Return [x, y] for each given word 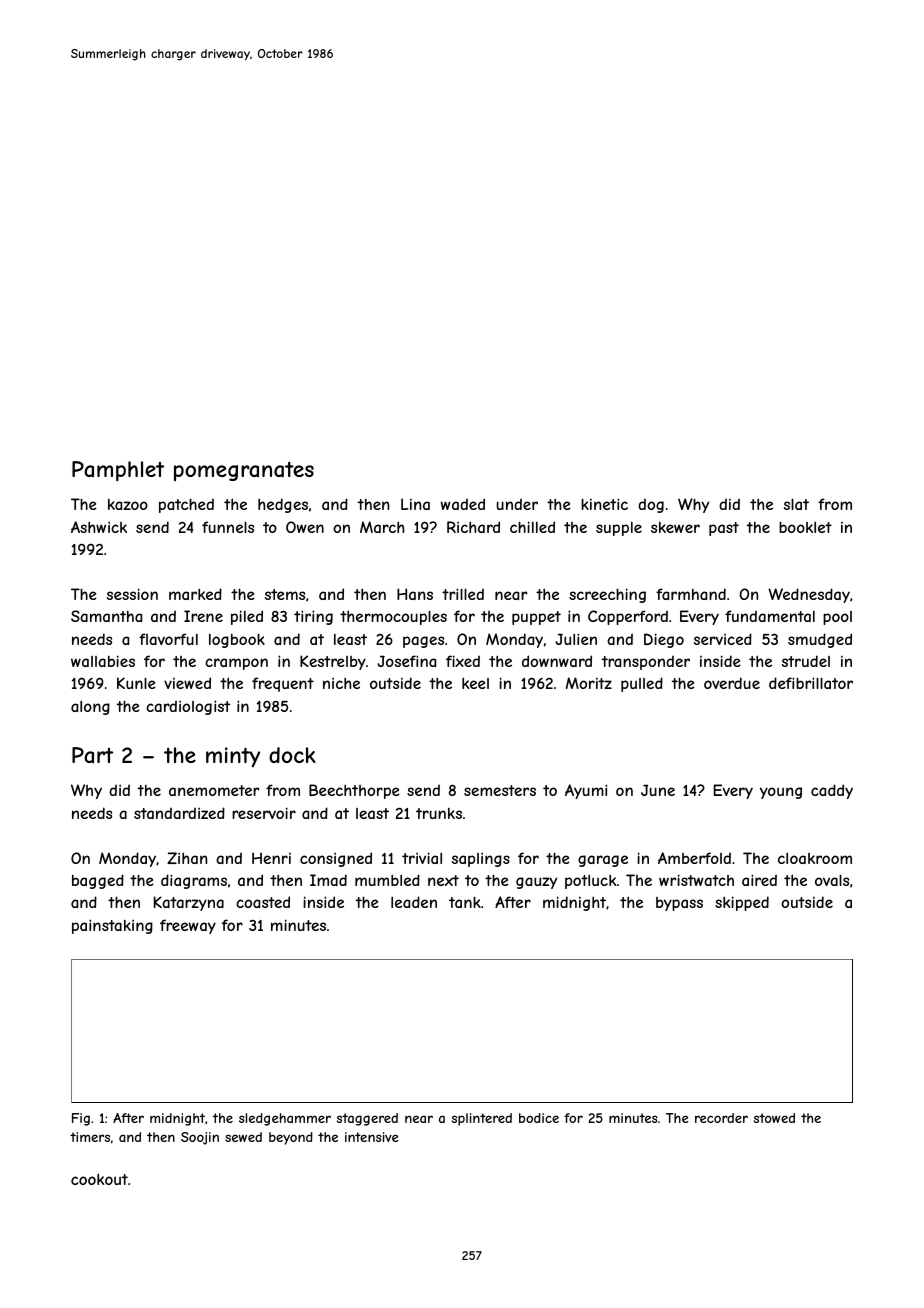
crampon [236, 664]
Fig [81, 1119]
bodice [539, 1118]
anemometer [214, 790]
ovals [832, 880]
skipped [742, 903]
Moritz [589, 683]
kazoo [128, 504]
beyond [291, 1138]
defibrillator [811, 683]
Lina [415, 504]
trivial [422, 858]
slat [796, 504]
